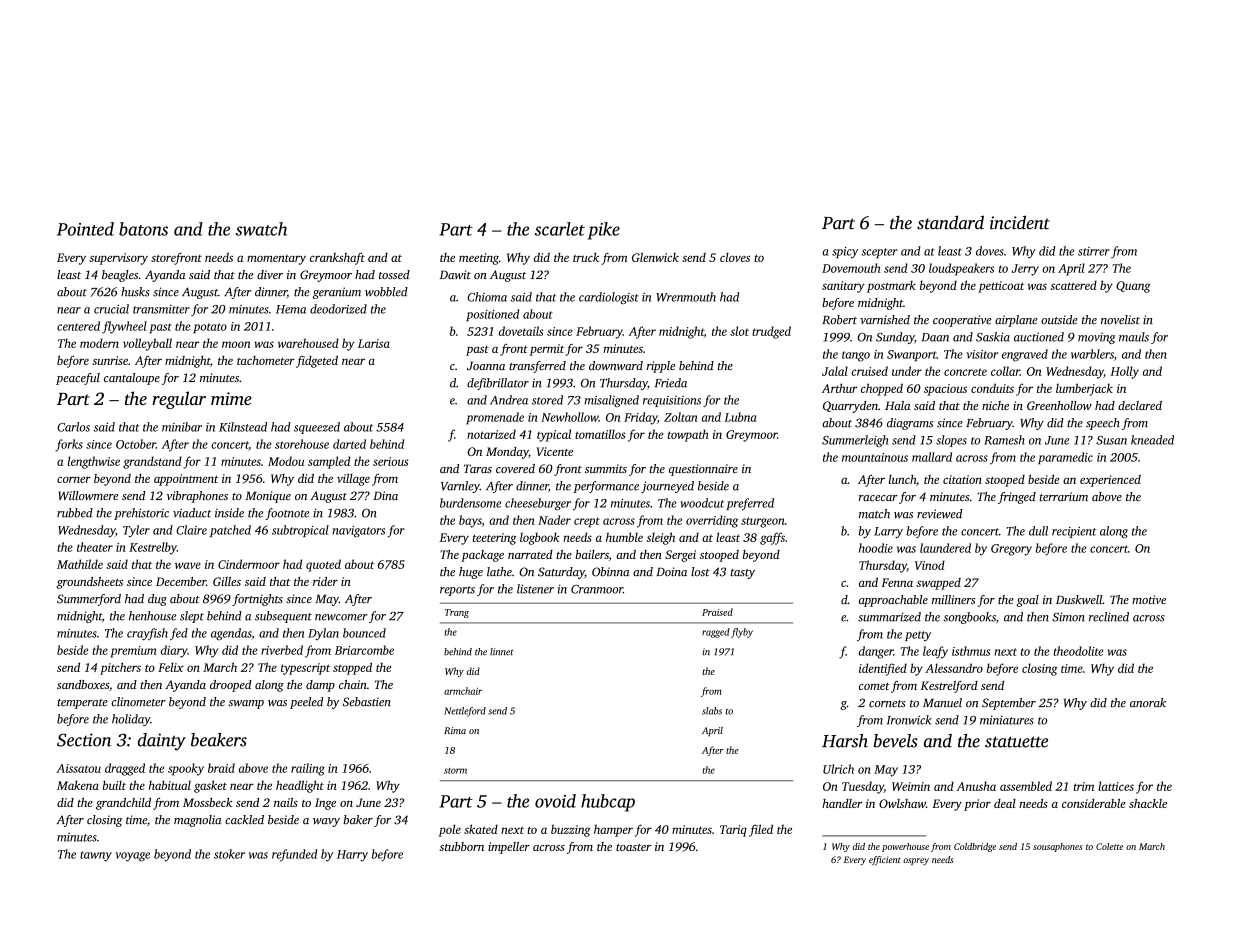  What do you see at coordinates (560, 229) in the page?
I see `scarlet` at bounding box center [560, 229].
